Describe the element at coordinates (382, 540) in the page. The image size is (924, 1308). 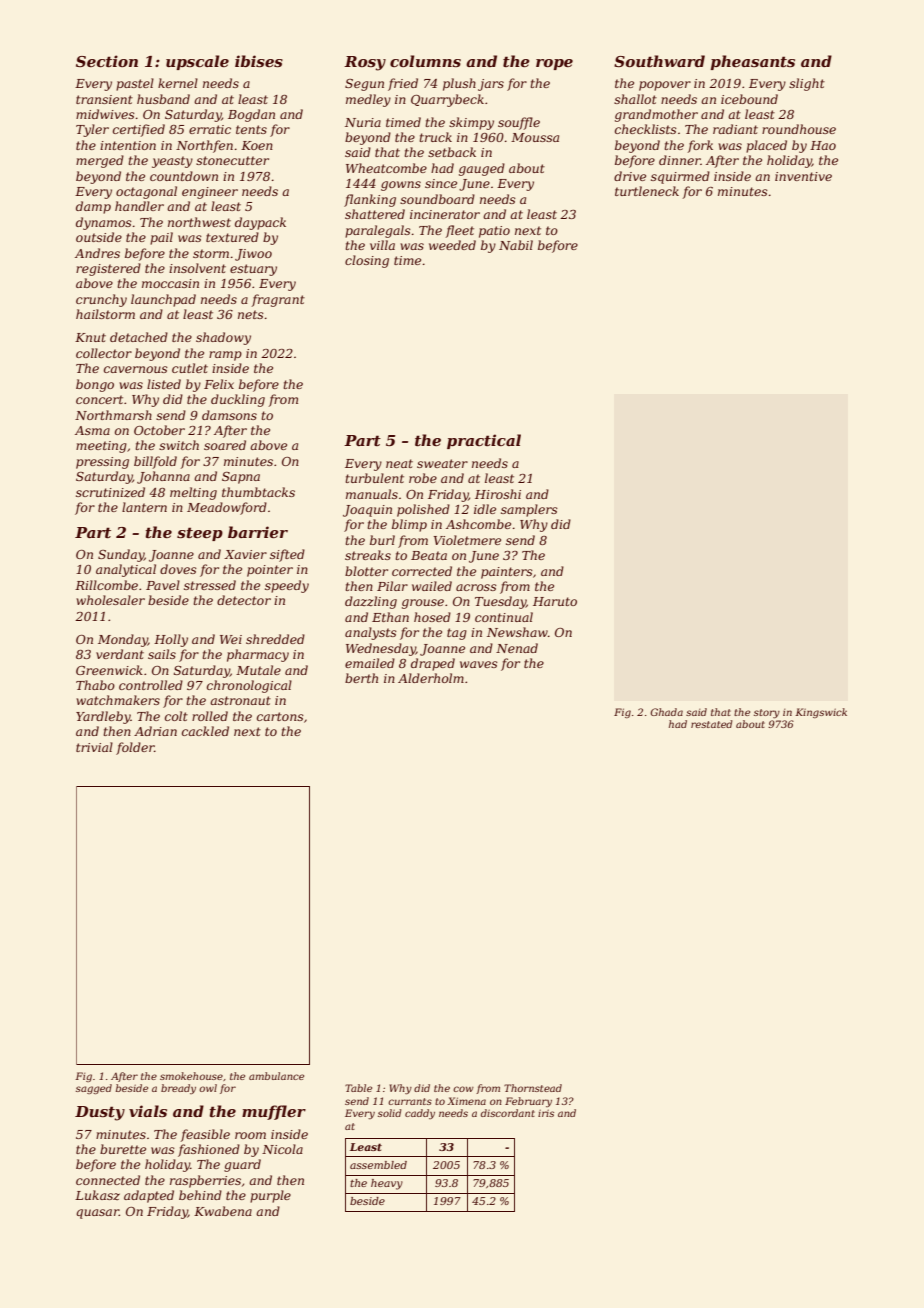
I see `burl` at that location.
